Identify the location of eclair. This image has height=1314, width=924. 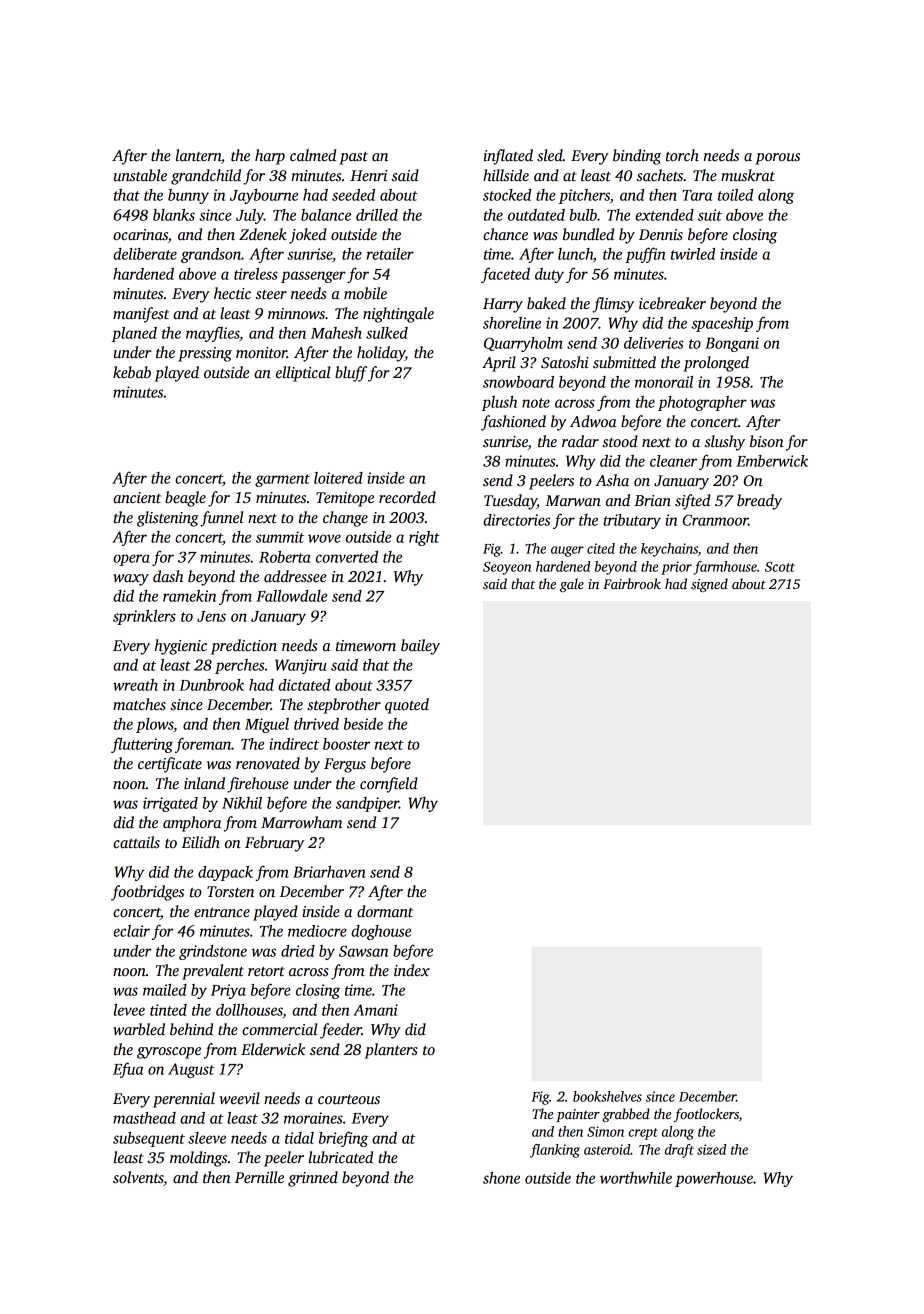
(131, 931).
